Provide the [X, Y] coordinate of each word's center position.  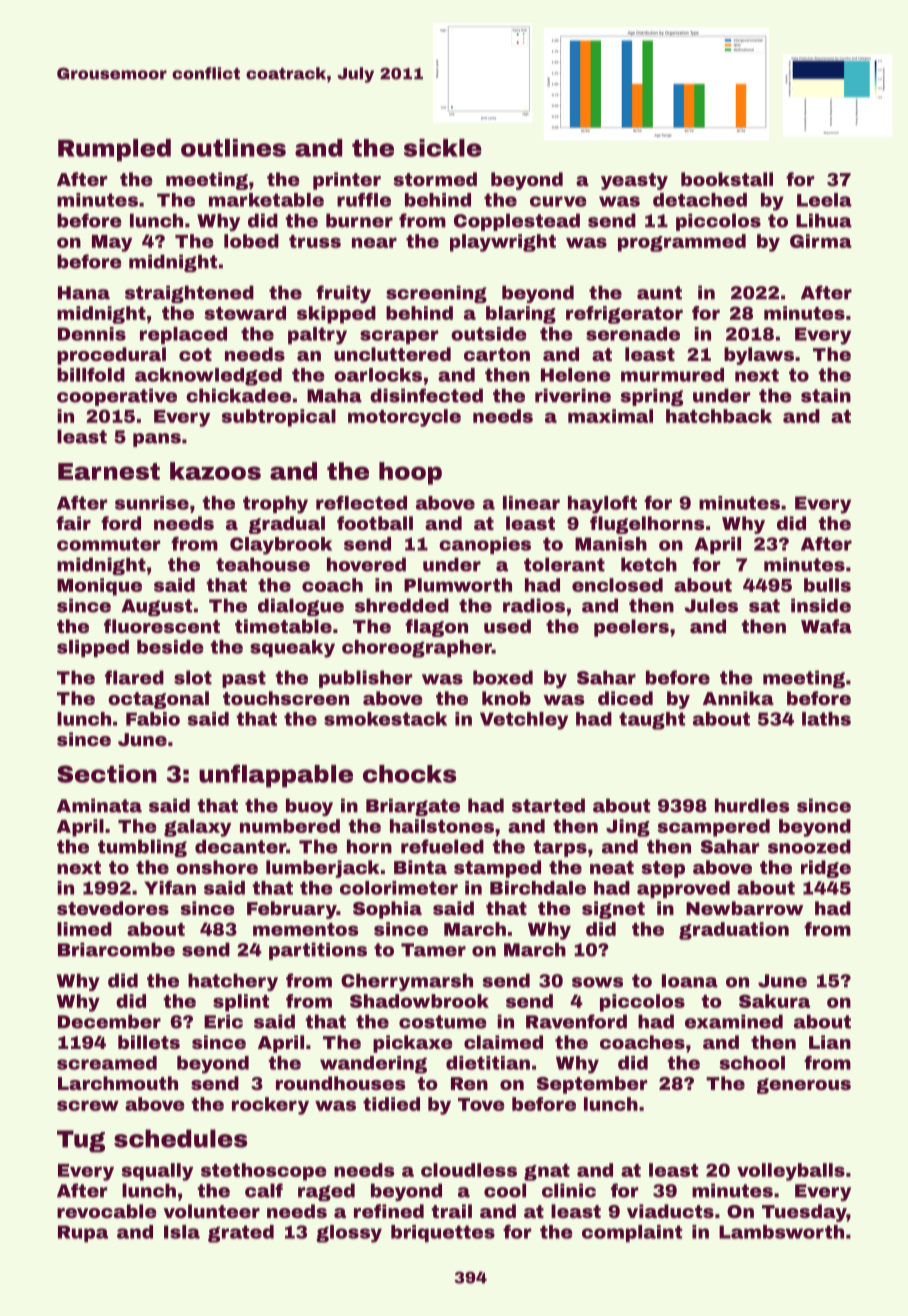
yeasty [634, 181]
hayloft [602, 505]
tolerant [564, 564]
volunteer [211, 1211]
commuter [108, 544]
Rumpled [114, 150]
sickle [443, 148]
